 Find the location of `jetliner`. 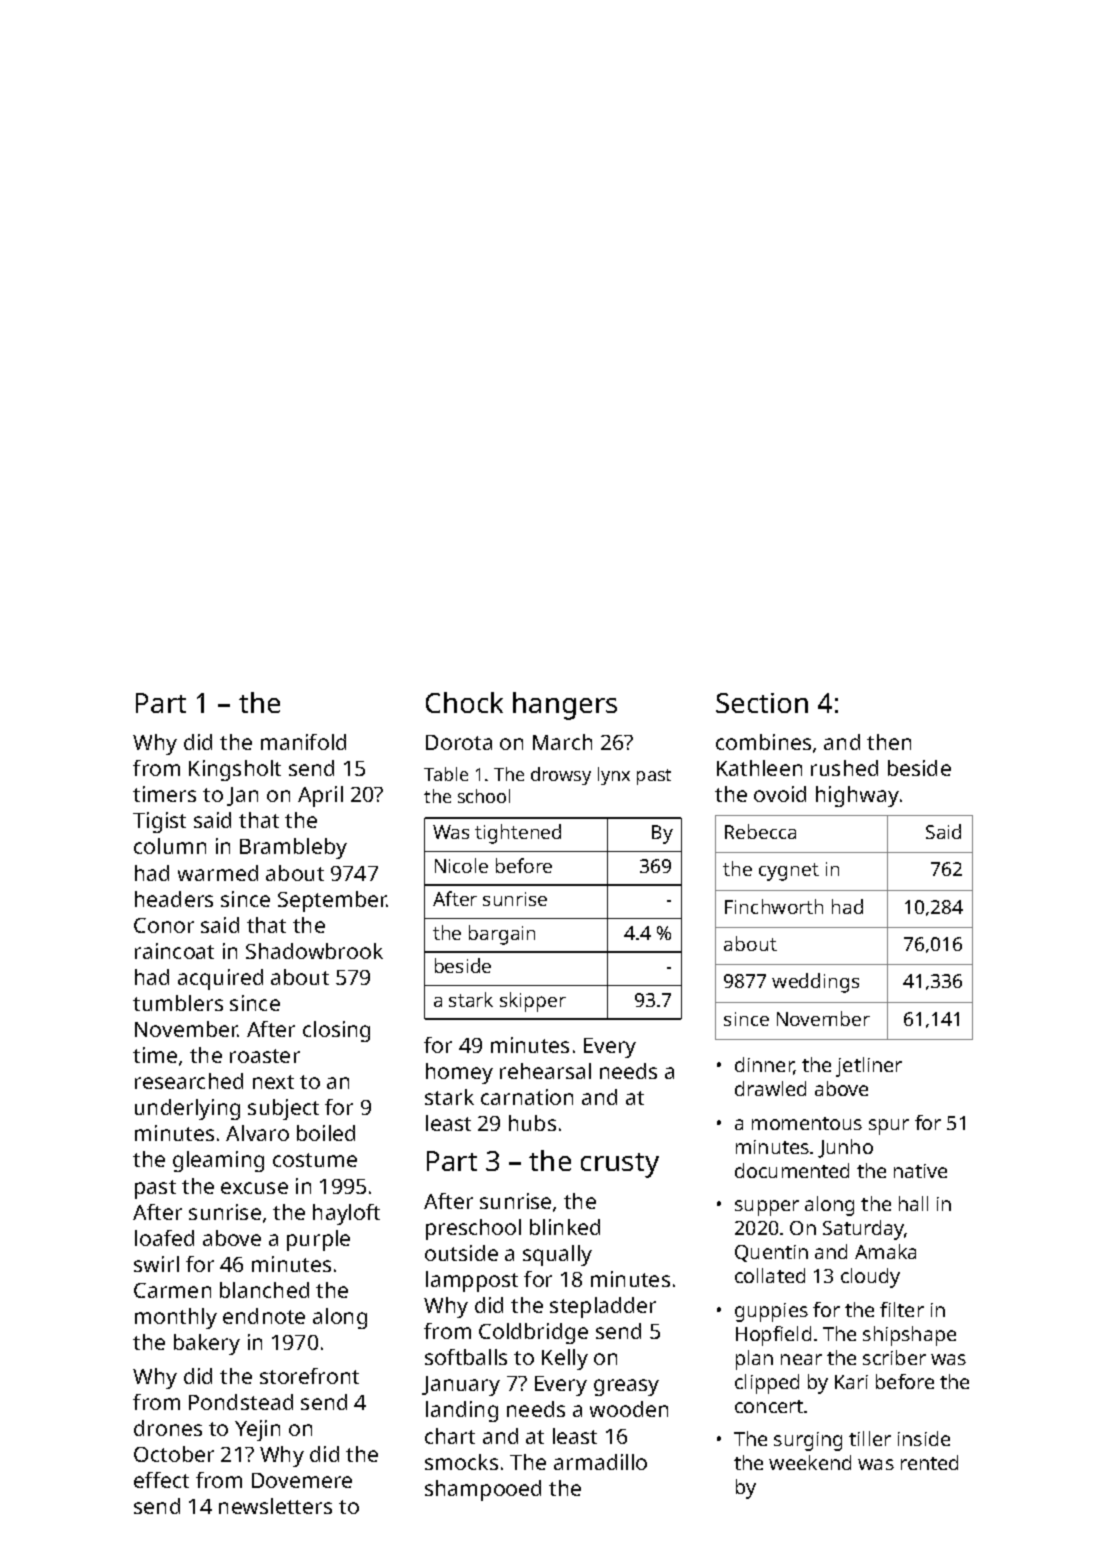

jetliner is located at coordinates (869, 1067).
